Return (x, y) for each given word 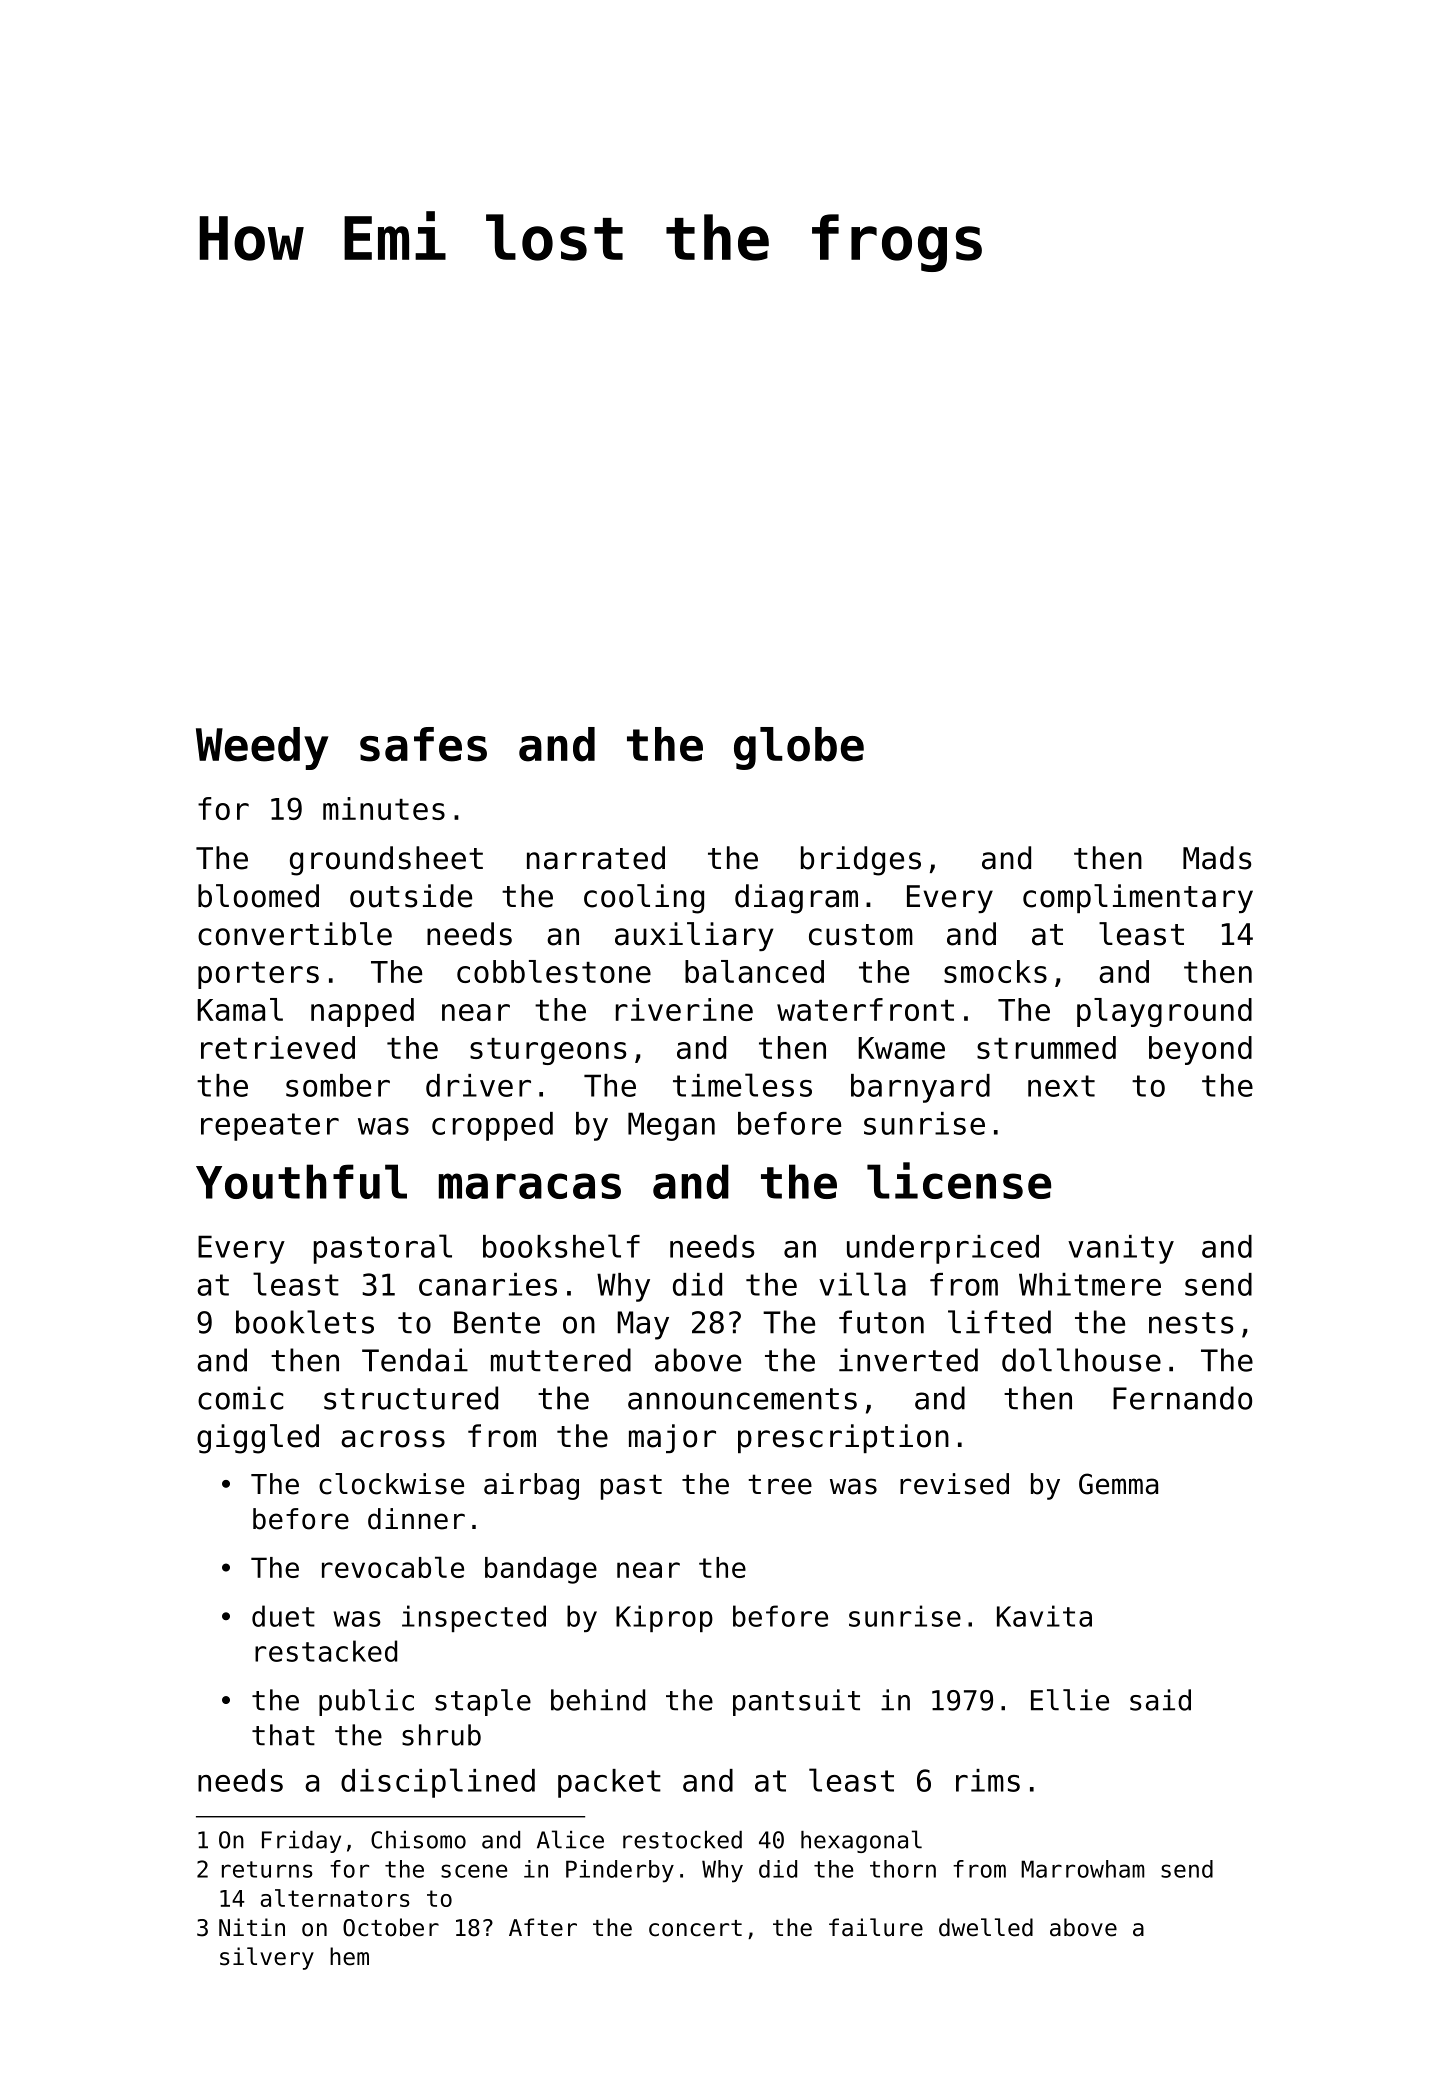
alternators (335, 1898)
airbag (531, 1486)
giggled (258, 1439)
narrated (596, 858)
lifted (999, 1322)
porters (258, 975)
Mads (1217, 858)
